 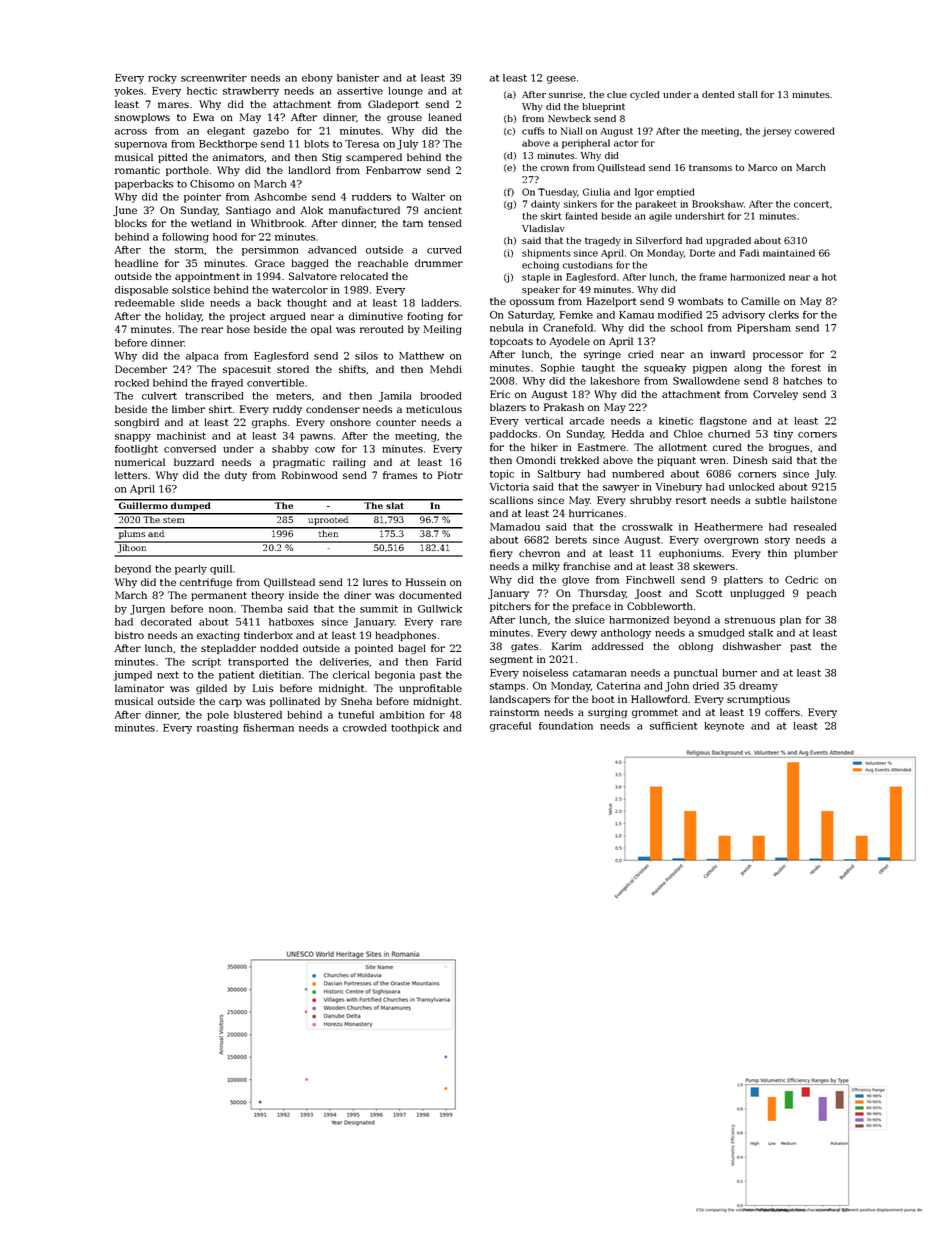 What do you see at coordinates (445, 223) in the screenshot?
I see `tensed` at bounding box center [445, 223].
